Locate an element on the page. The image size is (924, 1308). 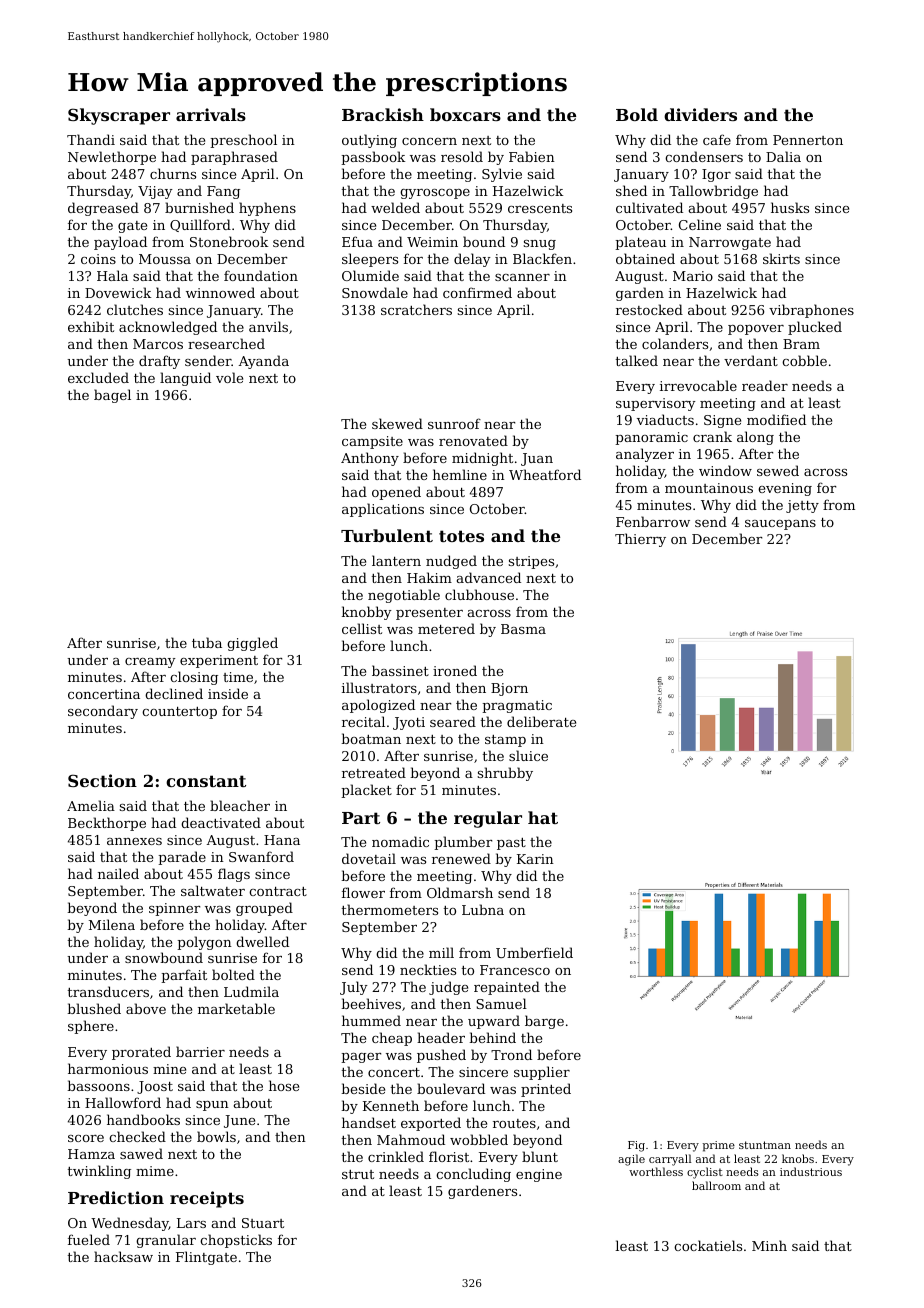
mill is located at coordinates (441, 952).
